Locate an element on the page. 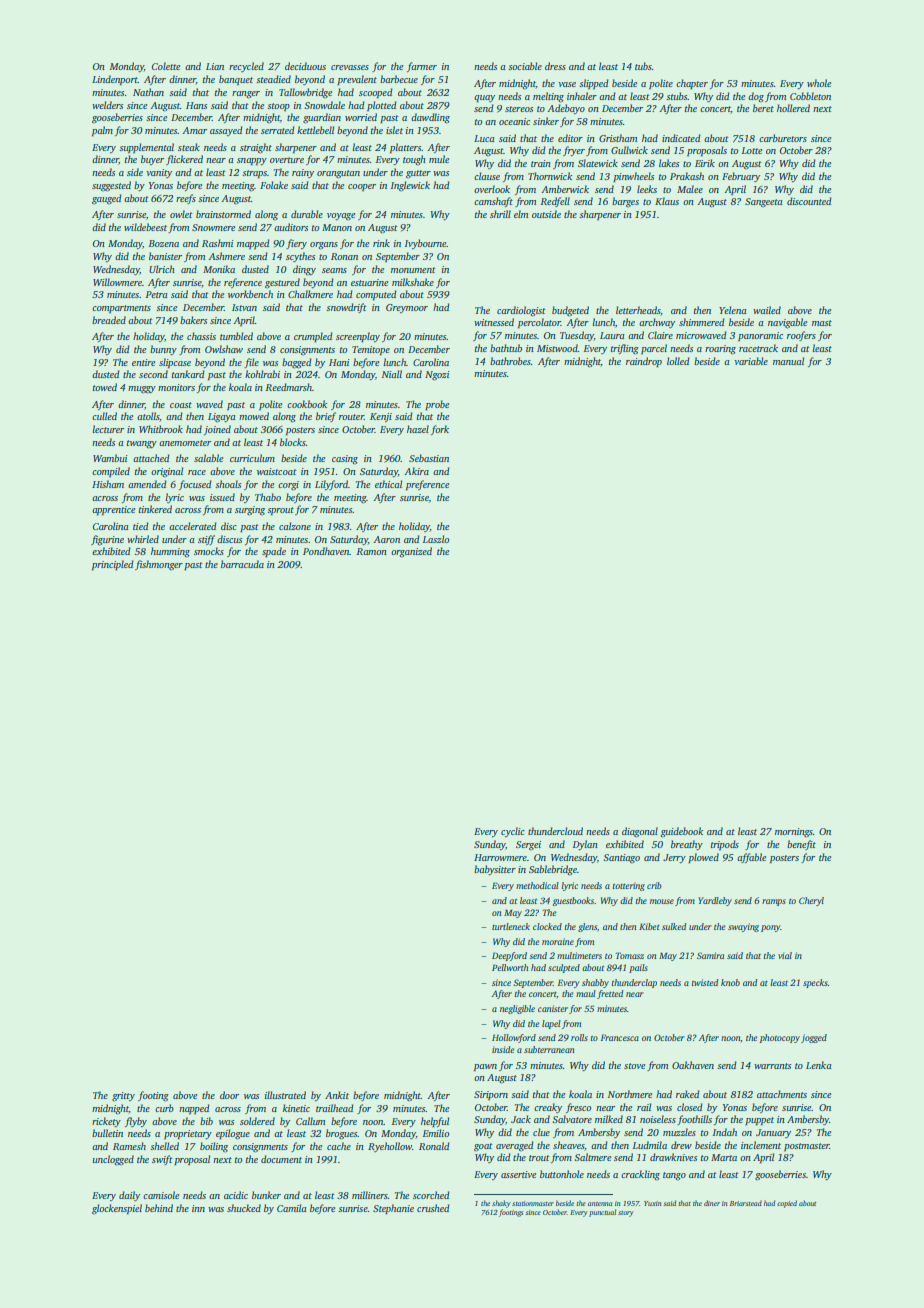 The width and height of the document is (924, 1308). breaded is located at coordinates (109, 320).
